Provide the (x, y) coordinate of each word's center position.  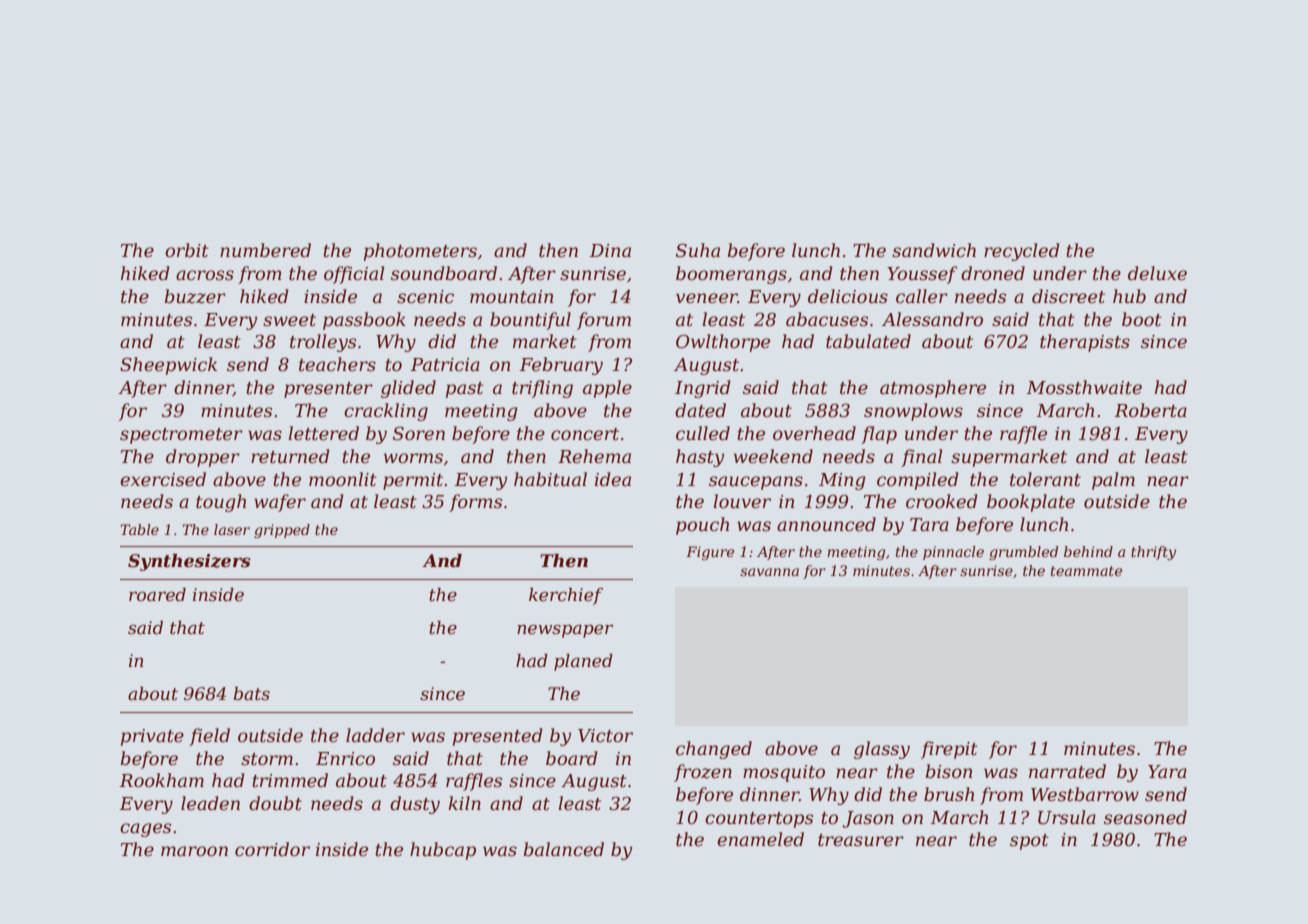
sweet (289, 320)
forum (604, 321)
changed (714, 750)
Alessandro (932, 319)
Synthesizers (189, 562)
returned (290, 456)
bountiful (530, 321)
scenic (425, 297)
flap (879, 435)
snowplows (913, 412)
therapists (1085, 343)
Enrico (345, 759)
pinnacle (953, 553)
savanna (769, 572)
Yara (1167, 771)
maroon (194, 851)
